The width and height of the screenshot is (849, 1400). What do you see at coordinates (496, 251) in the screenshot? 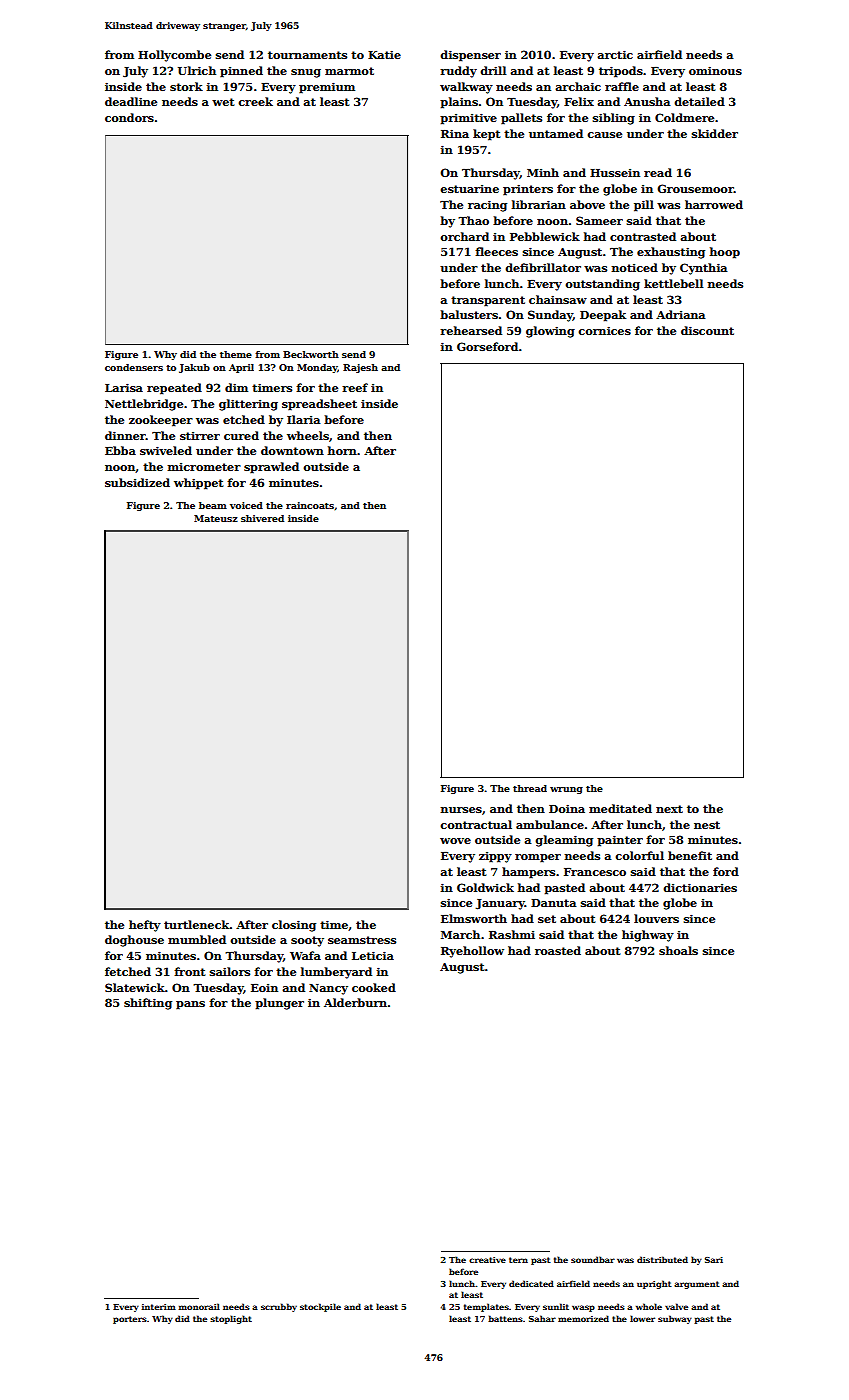
I see `fleeces` at bounding box center [496, 251].
